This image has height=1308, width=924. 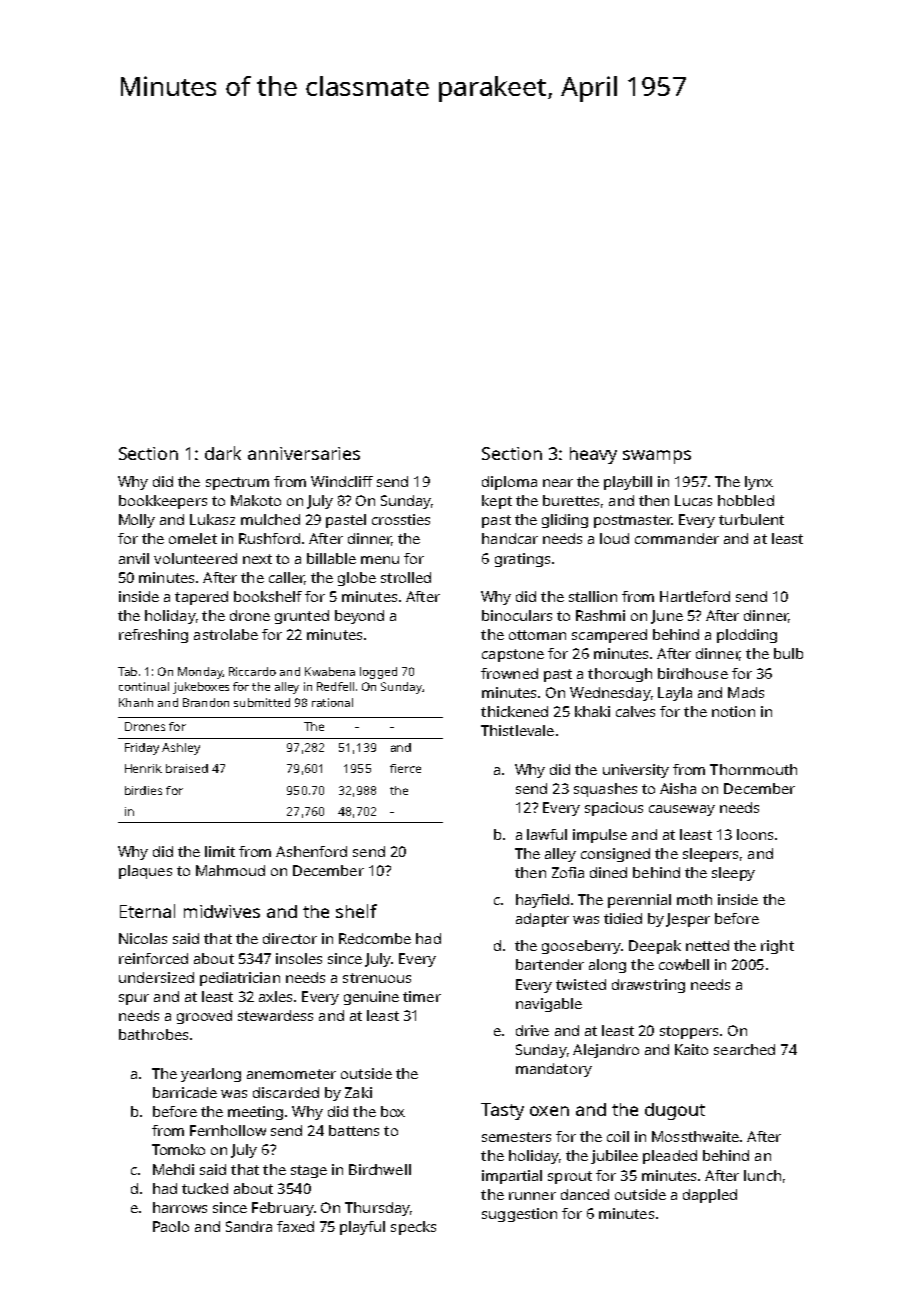 What do you see at coordinates (405, 768) in the image?
I see `fierce` at bounding box center [405, 768].
